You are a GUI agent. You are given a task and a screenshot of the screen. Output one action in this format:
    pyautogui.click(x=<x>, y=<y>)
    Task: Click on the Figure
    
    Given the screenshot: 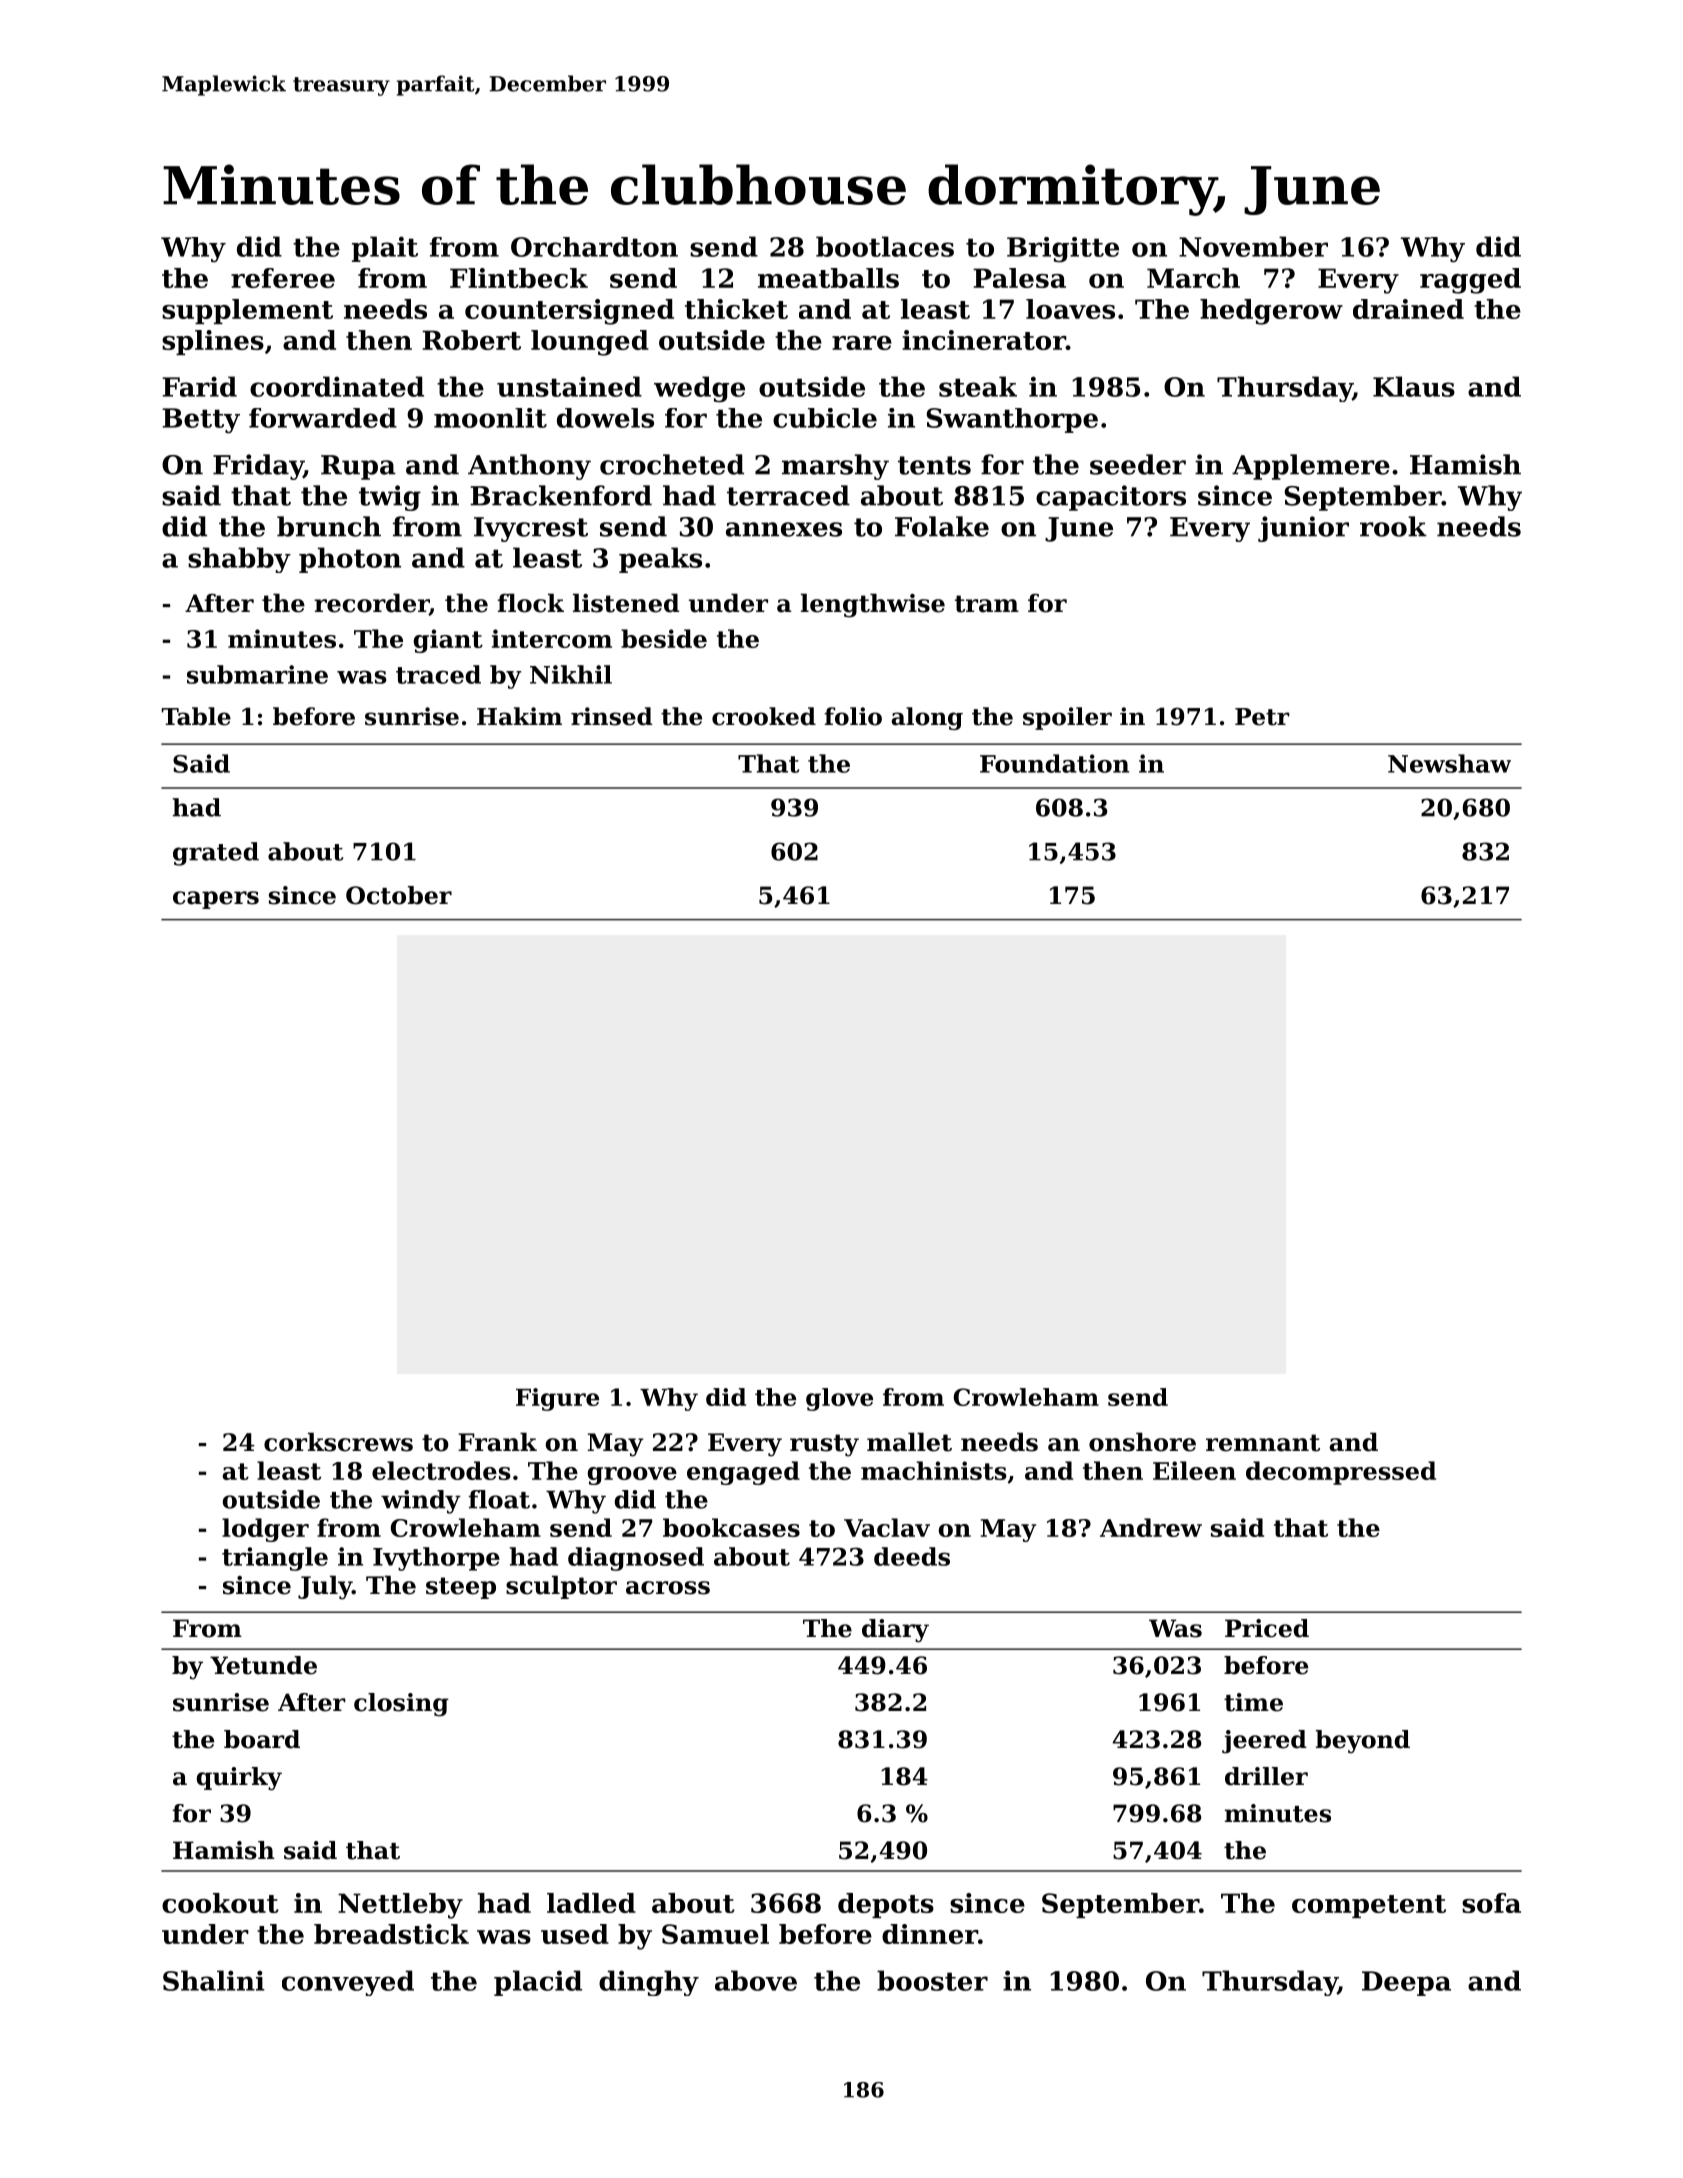 What is the action you would take?
    pyautogui.click(x=557, y=1399)
